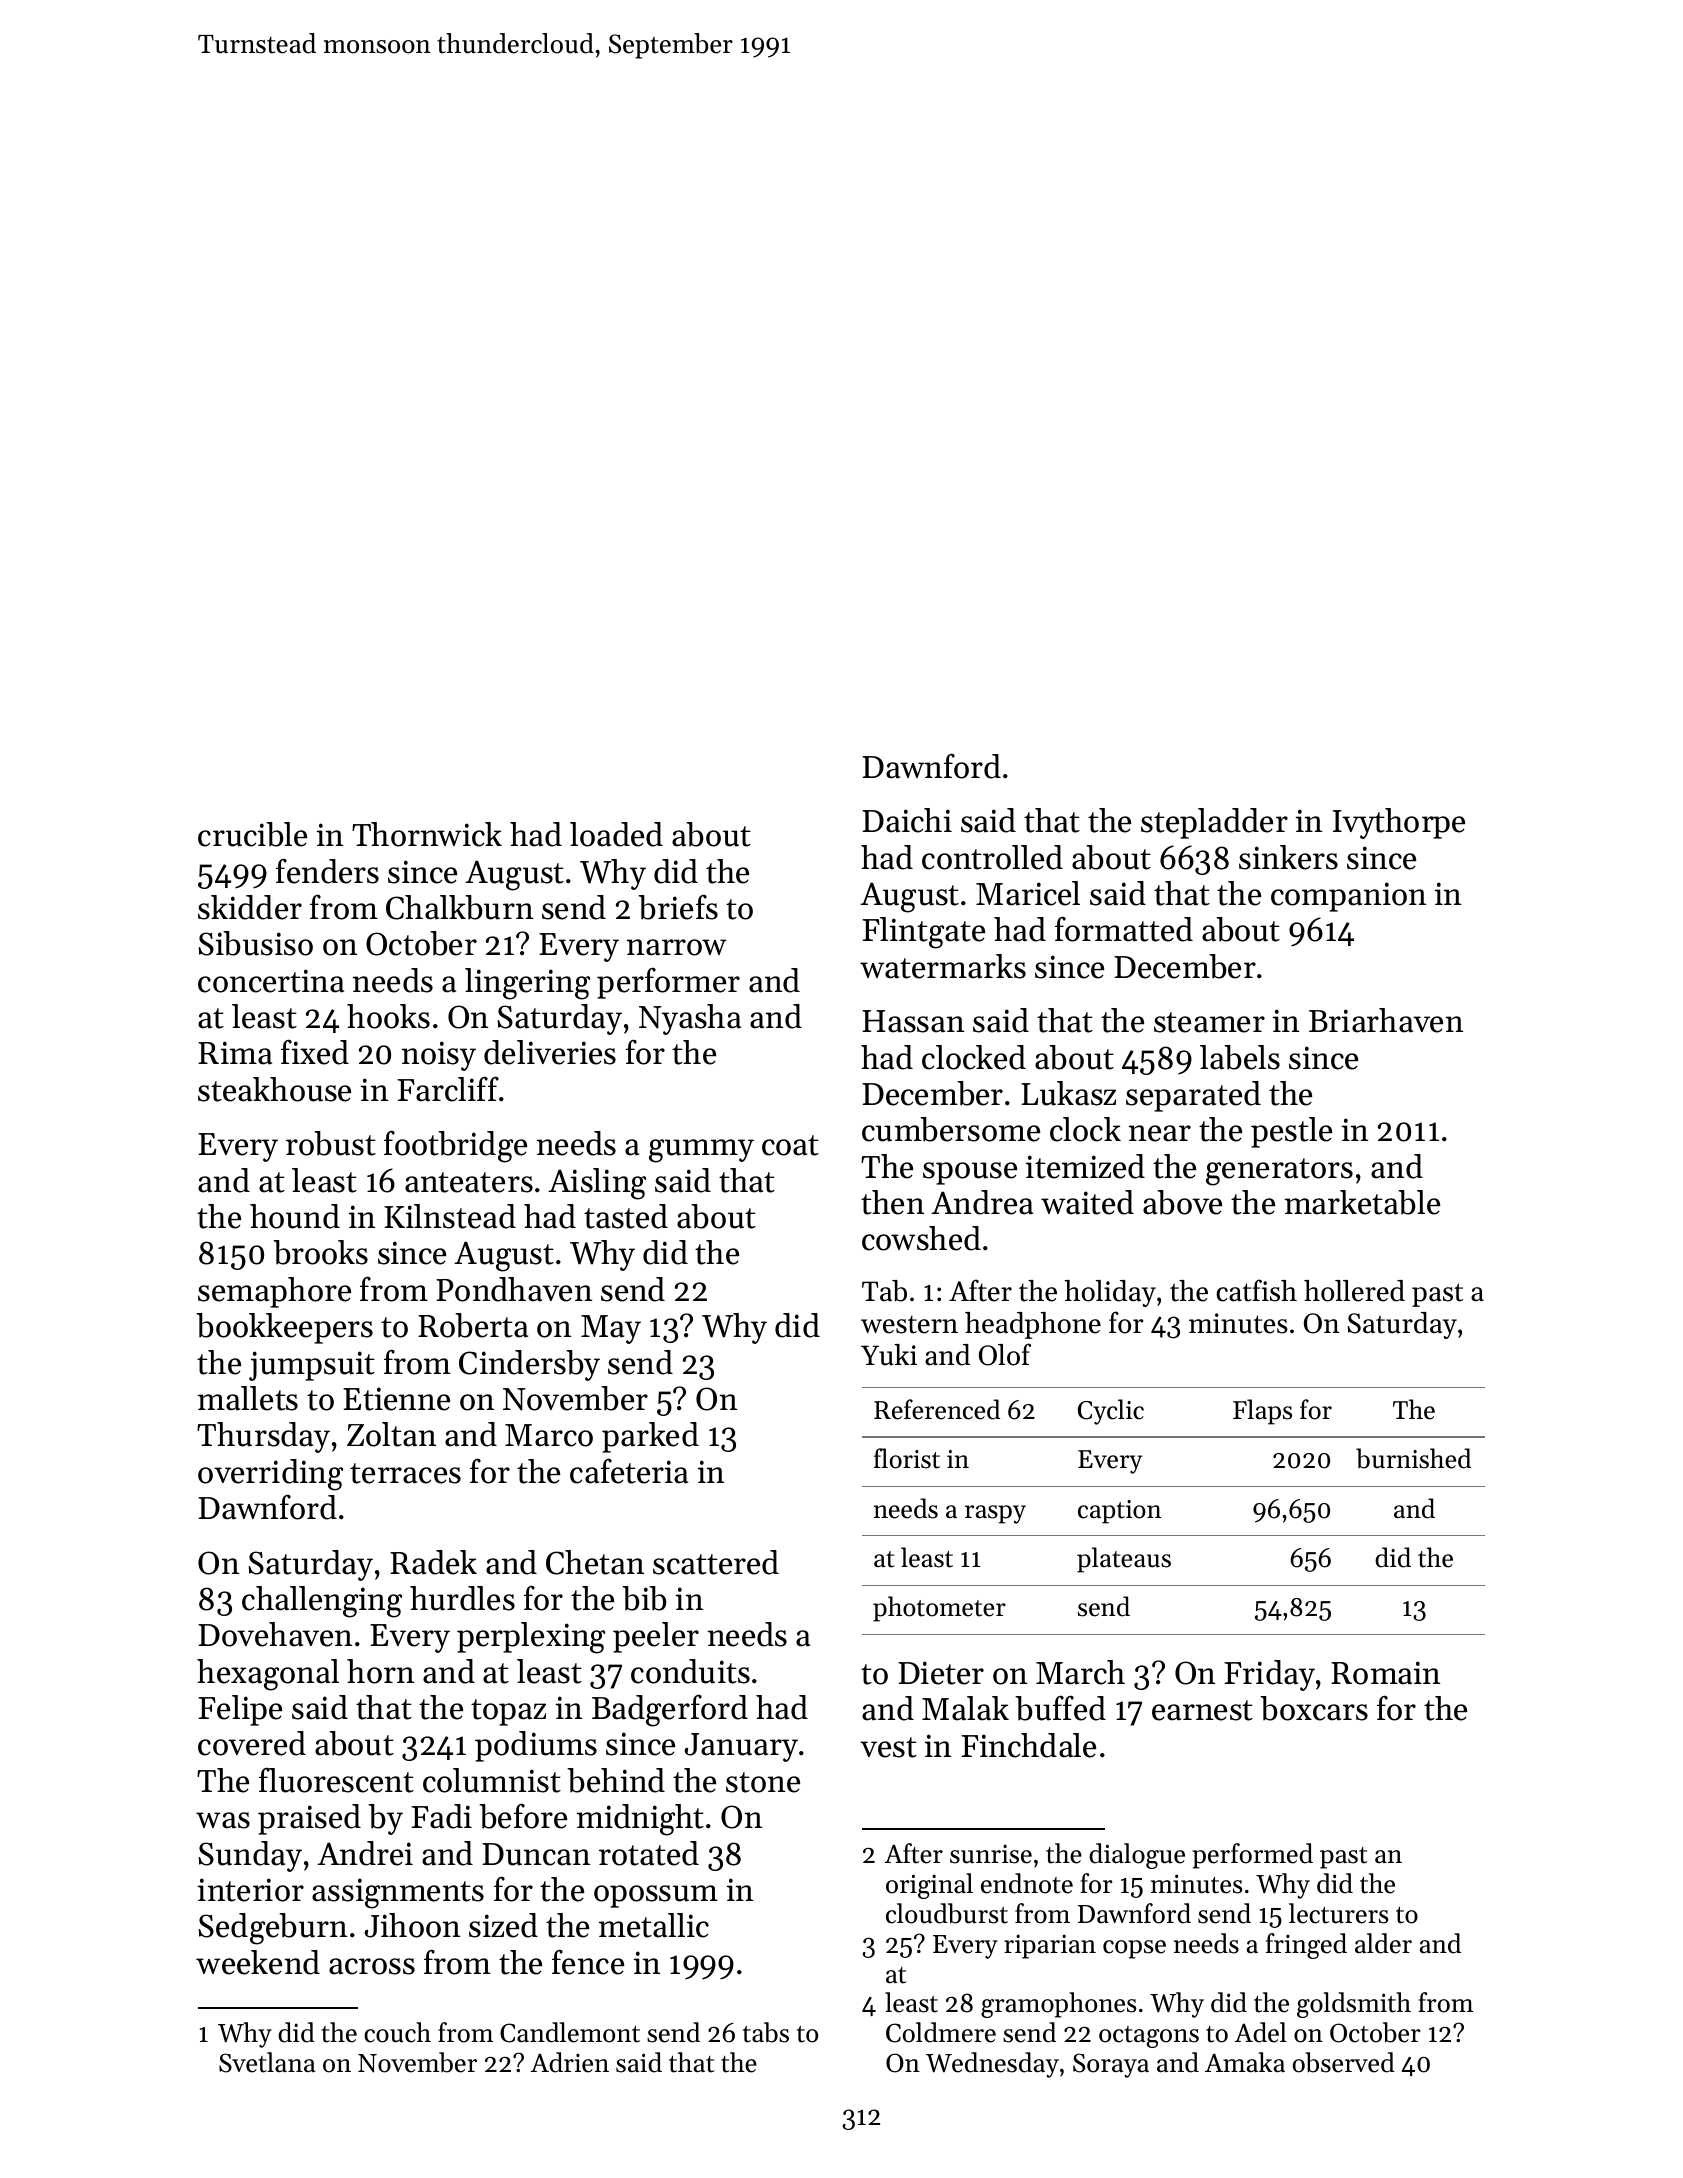  What do you see at coordinates (1386, 1020) in the document?
I see `Briarhaven` at bounding box center [1386, 1020].
